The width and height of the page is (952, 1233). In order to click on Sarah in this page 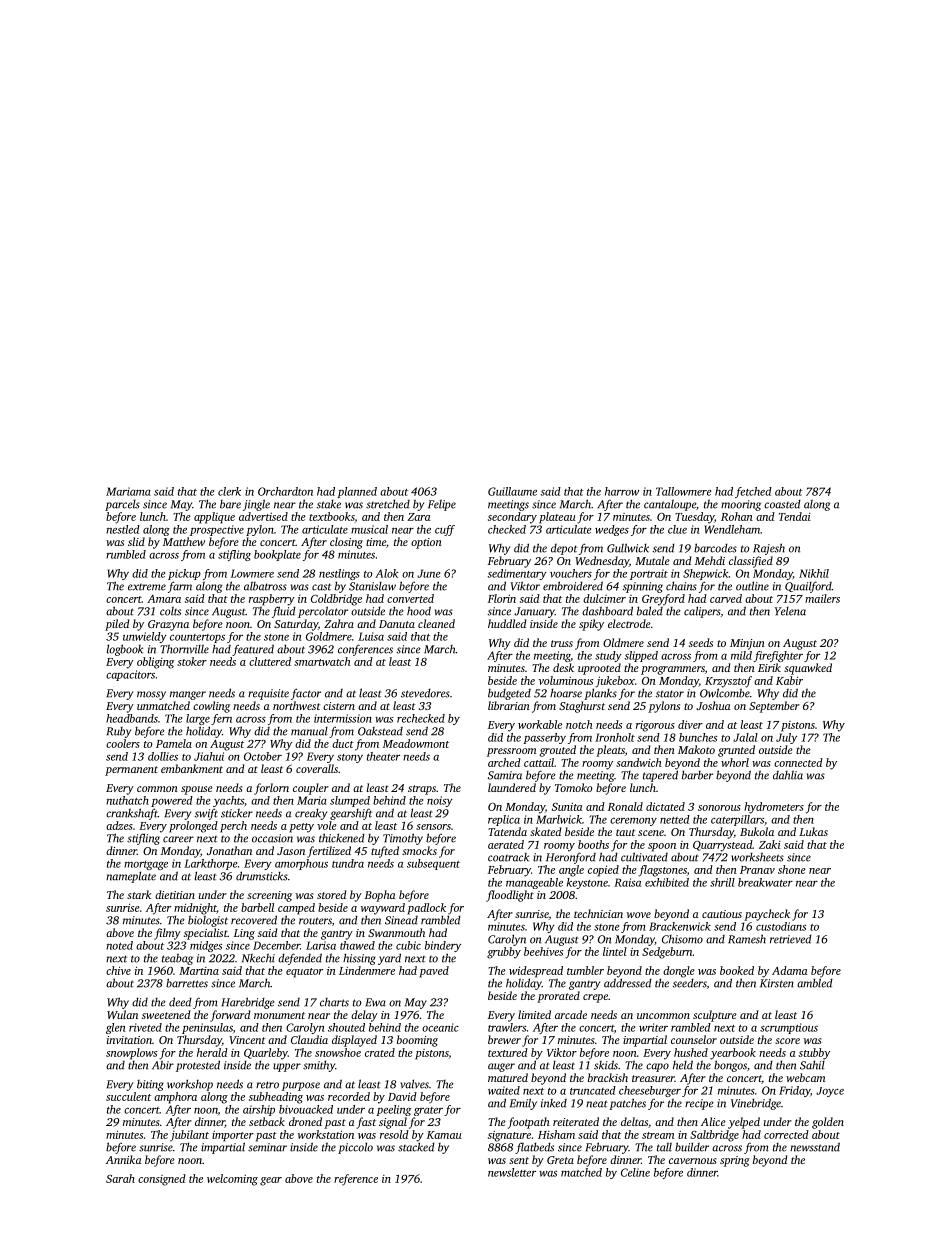, I will do `click(120, 1178)`.
